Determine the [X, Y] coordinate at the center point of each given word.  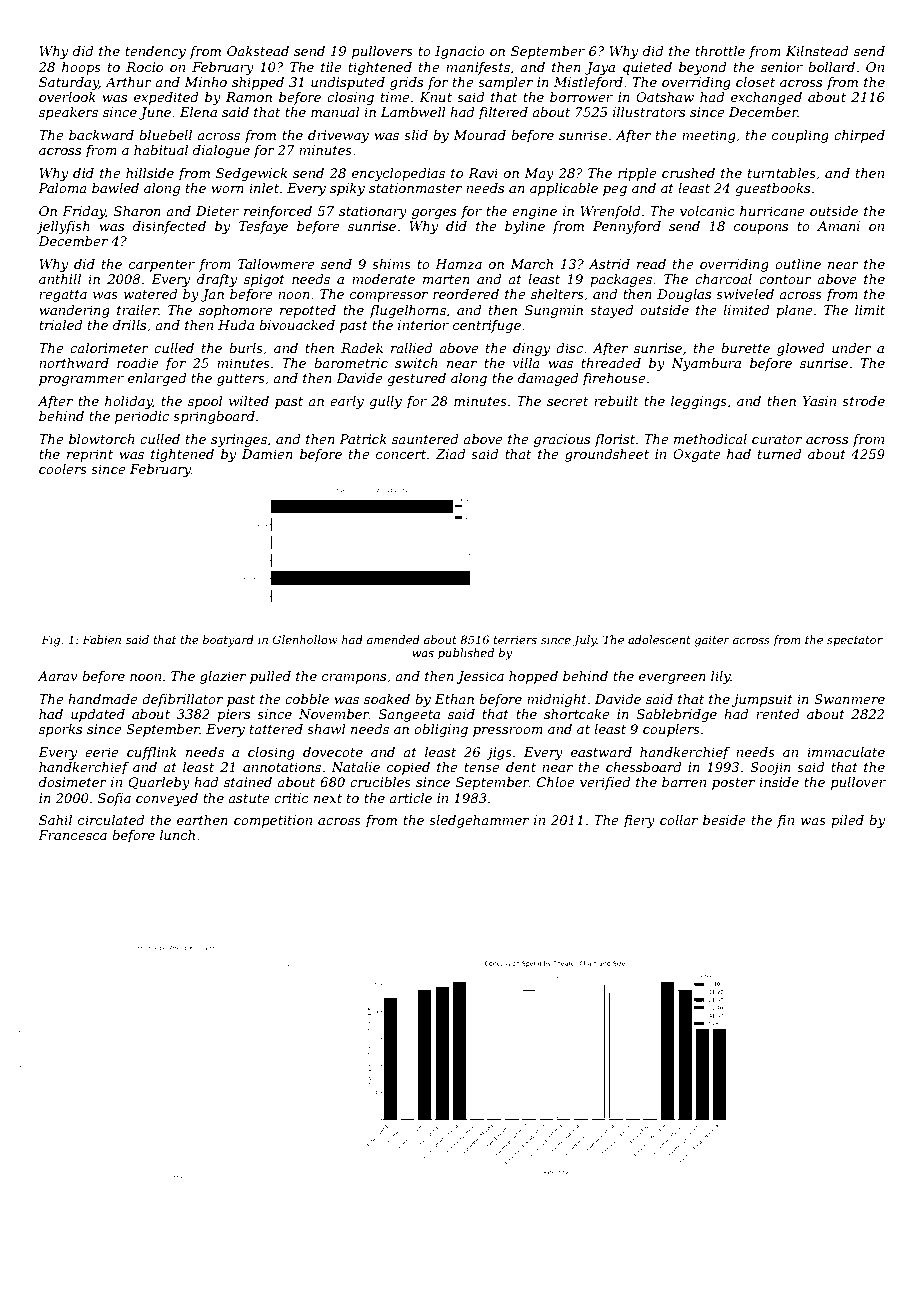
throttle [720, 51]
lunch [177, 835]
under [852, 348]
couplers [671, 730]
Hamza [458, 264]
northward [74, 363]
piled [847, 821]
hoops [81, 68]
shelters [557, 294]
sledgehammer [479, 821]
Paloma [62, 188]
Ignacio [460, 52]
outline [798, 264]
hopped [533, 677]
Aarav [58, 676]
